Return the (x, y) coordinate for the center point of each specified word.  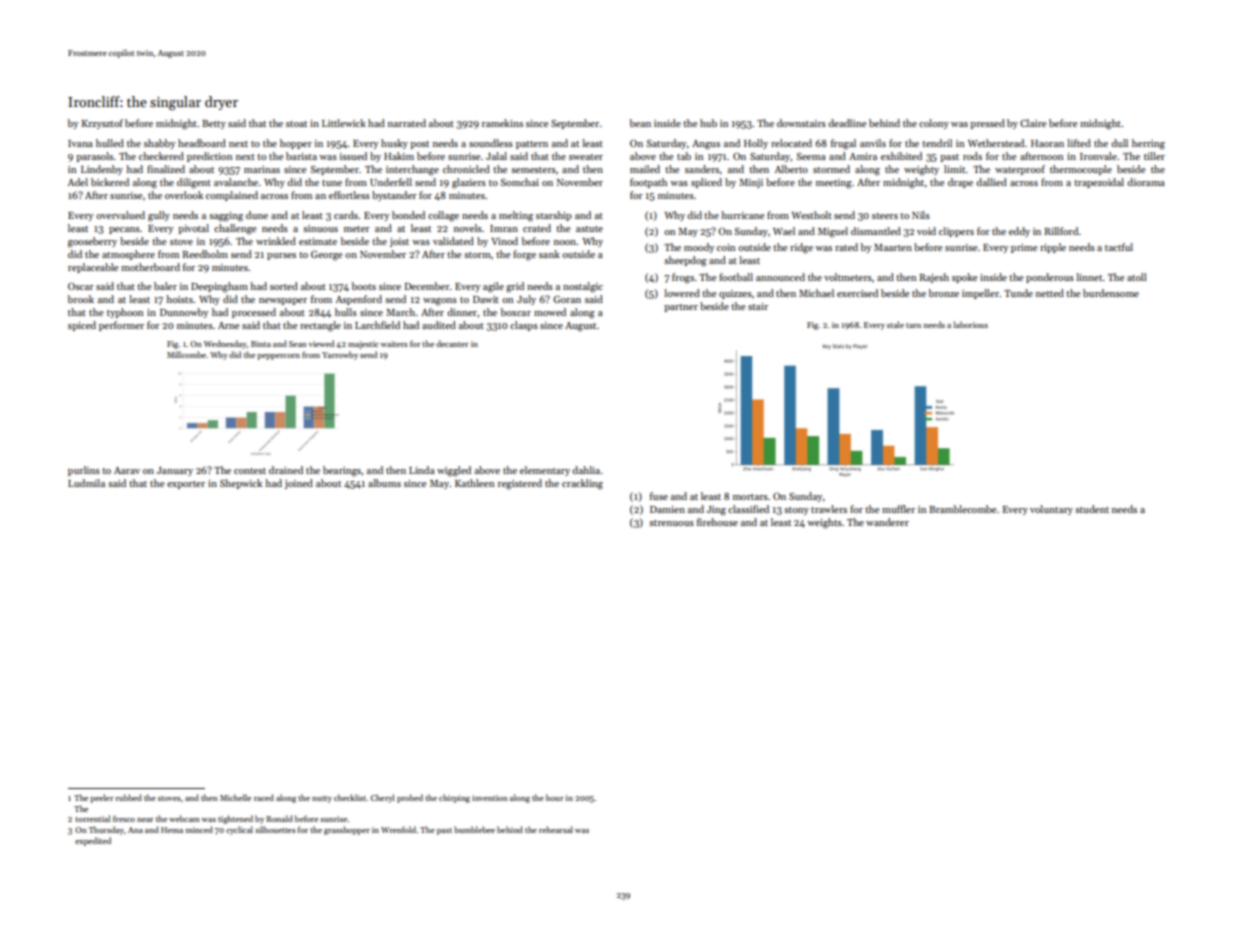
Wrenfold (398, 829)
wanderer (887, 522)
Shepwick (241, 484)
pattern (532, 145)
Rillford (1061, 231)
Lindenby (102, 170)
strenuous (671, 523)
